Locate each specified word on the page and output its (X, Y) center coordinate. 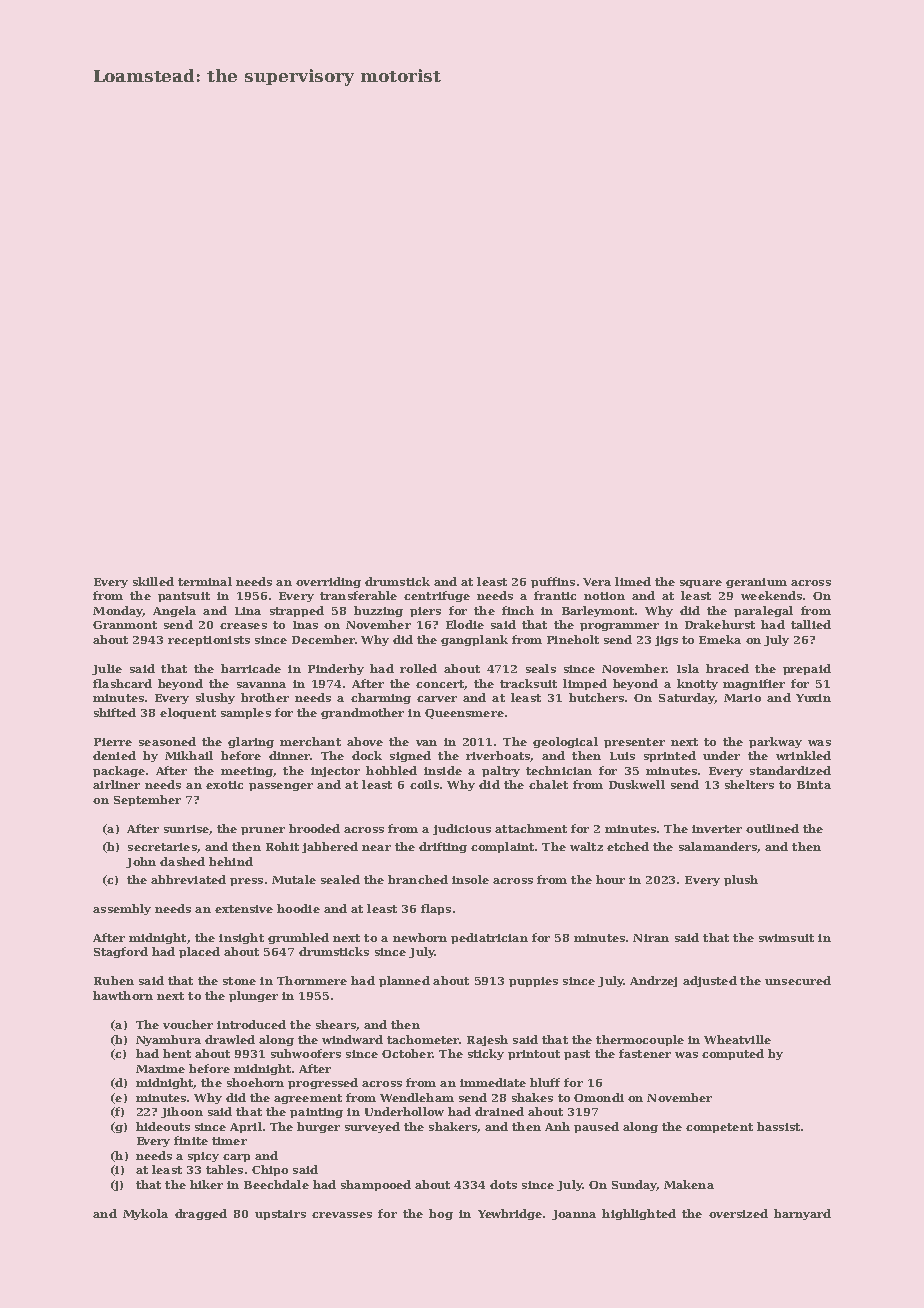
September (147, 800)
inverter (717, 829)
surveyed (372, 1127)
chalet (548, 784)
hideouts (163, 1126)
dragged (201, 1214)
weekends (771, 595)
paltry (501, 771)
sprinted (670, 756)
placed (199, 952)
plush (741, 880)
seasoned (167, 741)
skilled (153, 581)
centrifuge (437, 596)
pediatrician (489, 938)
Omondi (599, 1097)
